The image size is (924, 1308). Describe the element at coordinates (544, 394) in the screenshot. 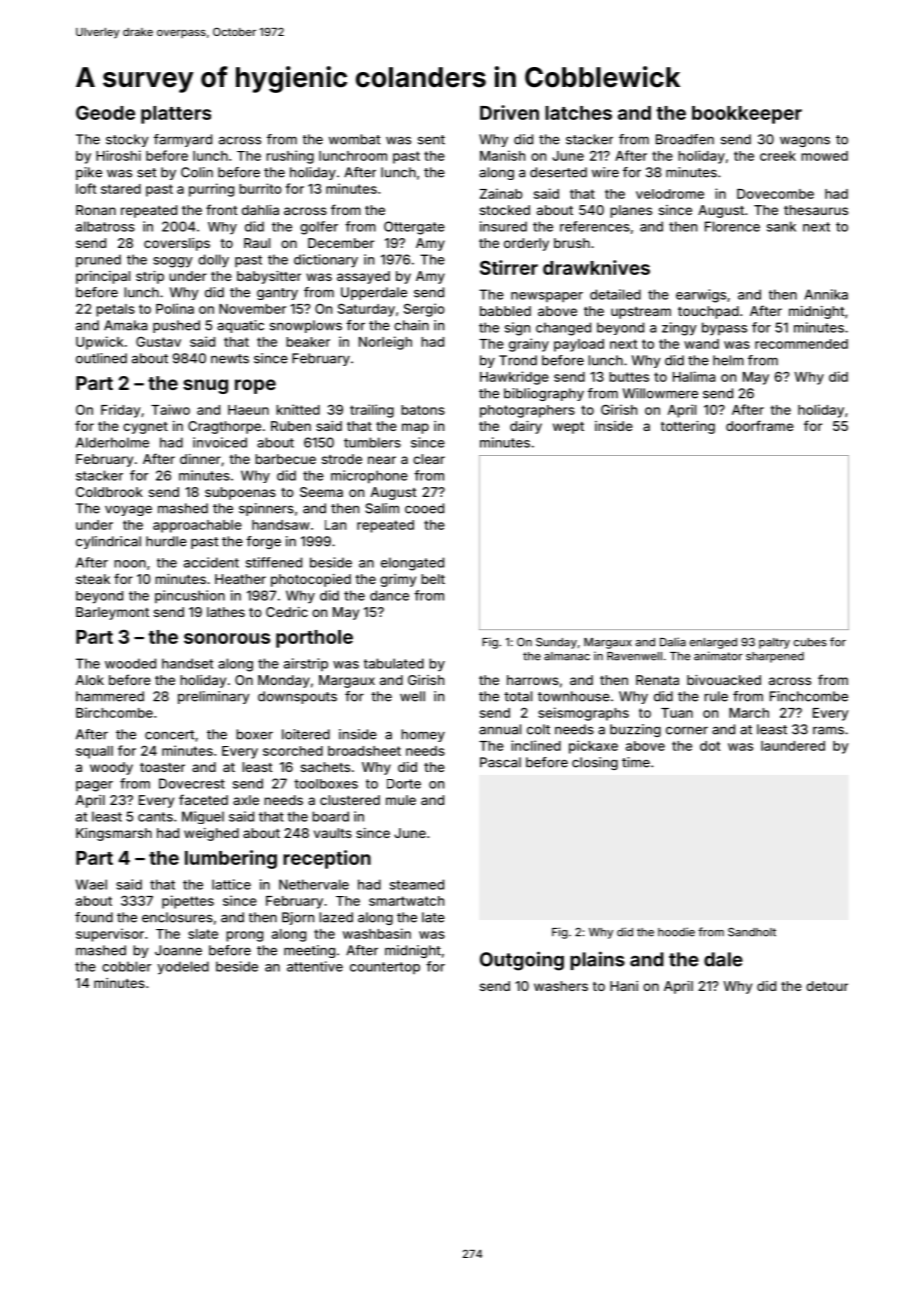

I see `bibliography` at that location.
